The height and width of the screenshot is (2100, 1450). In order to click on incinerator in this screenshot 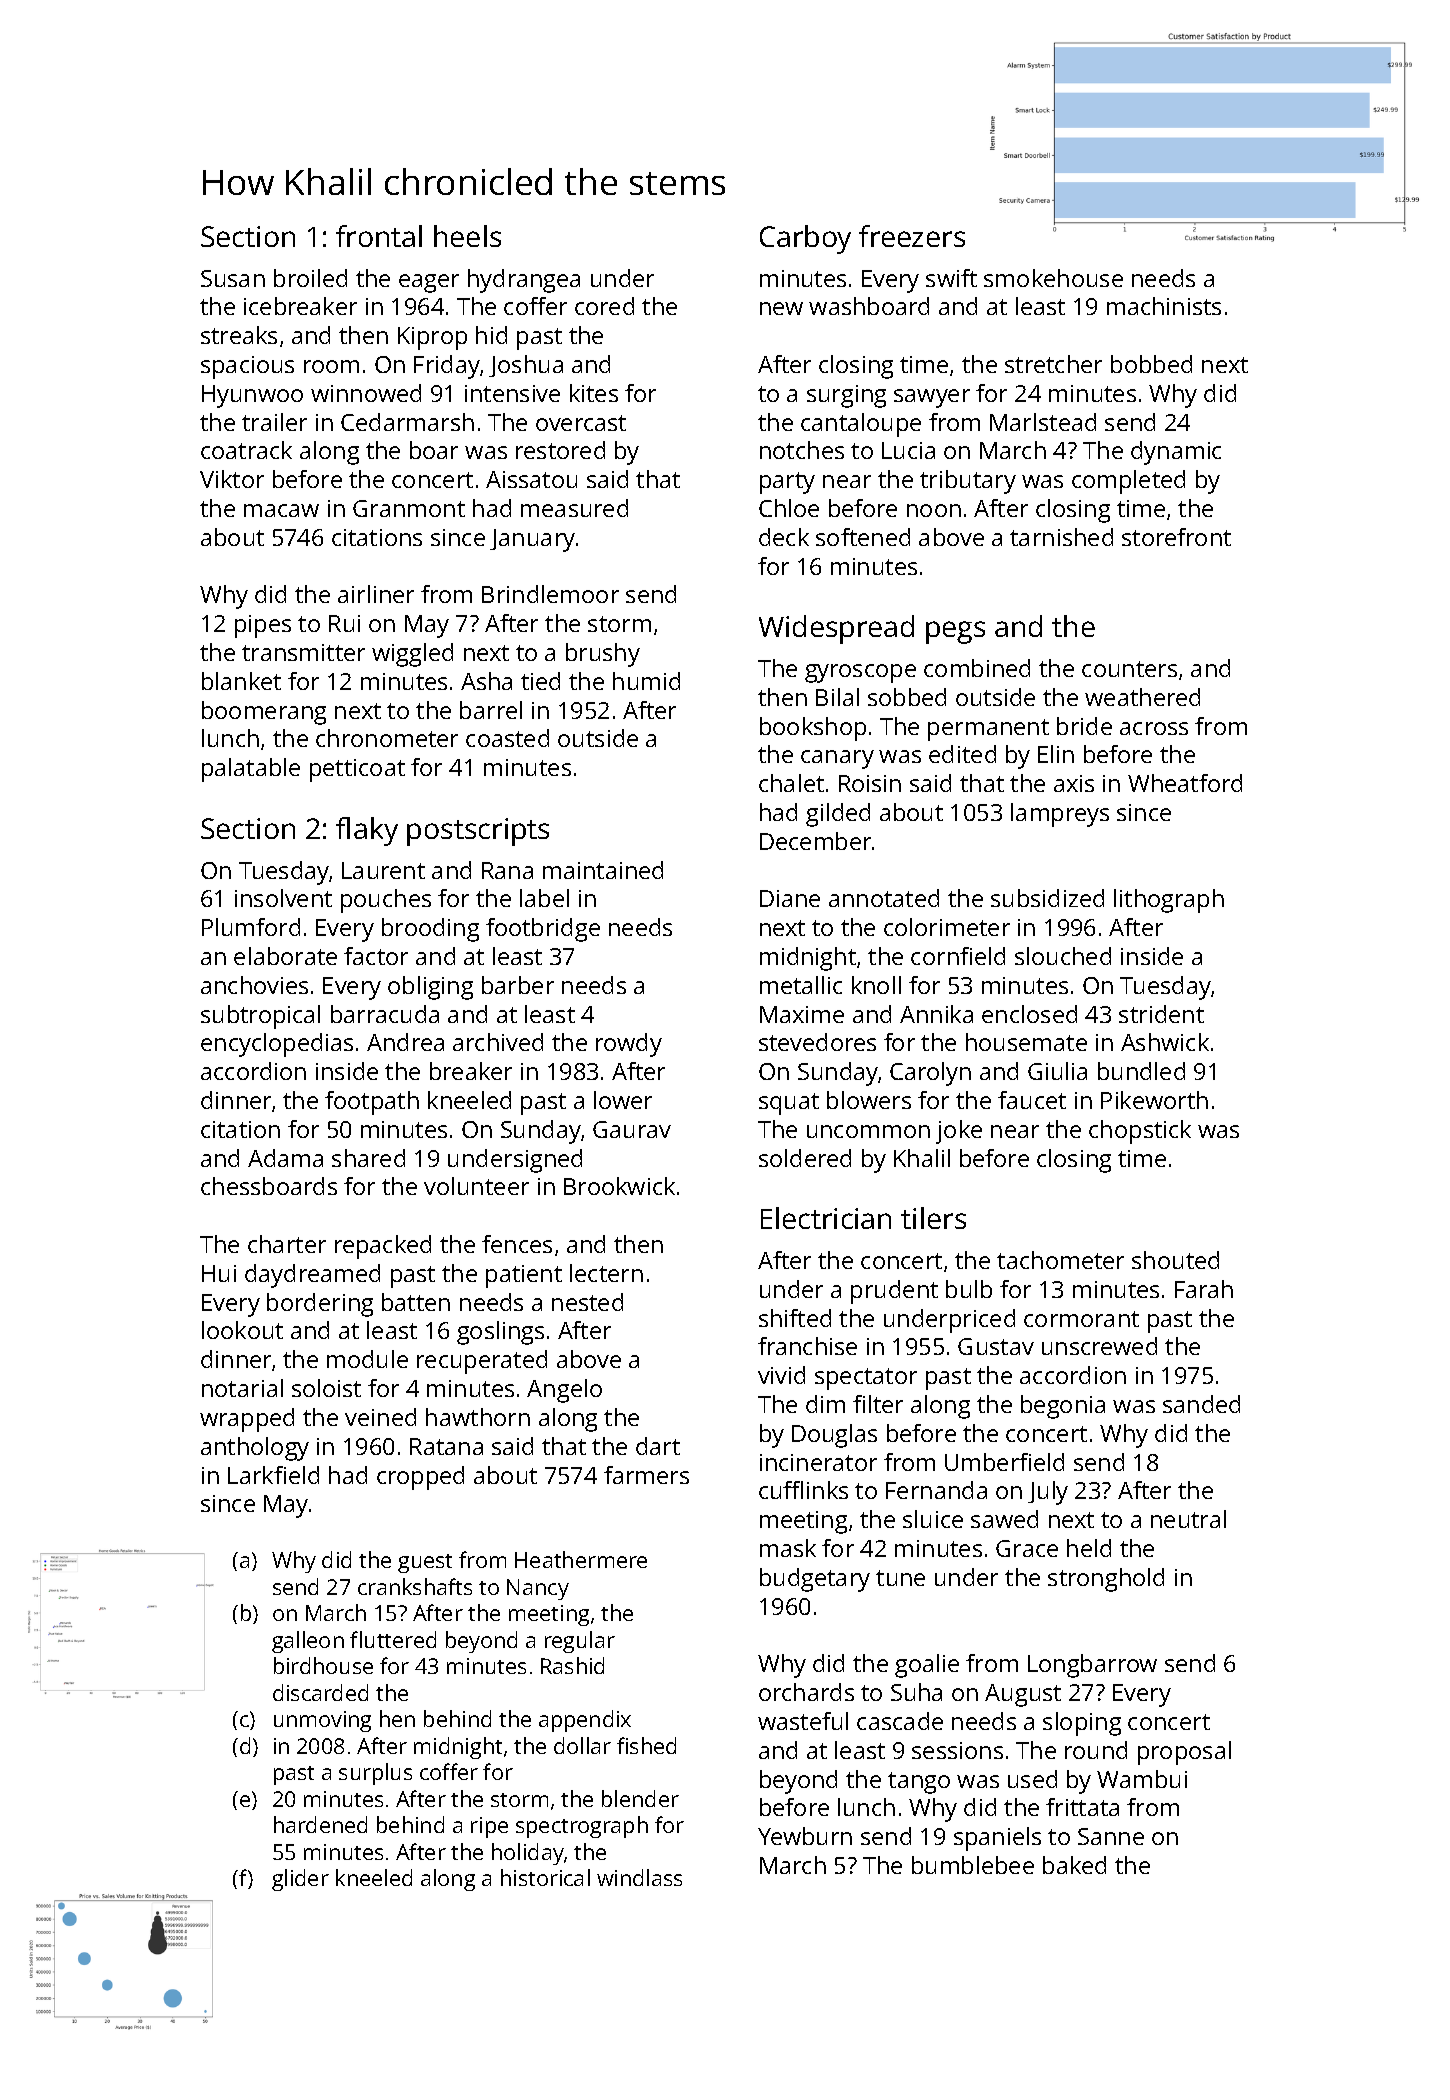, I will do `click(818, 1462)`.
